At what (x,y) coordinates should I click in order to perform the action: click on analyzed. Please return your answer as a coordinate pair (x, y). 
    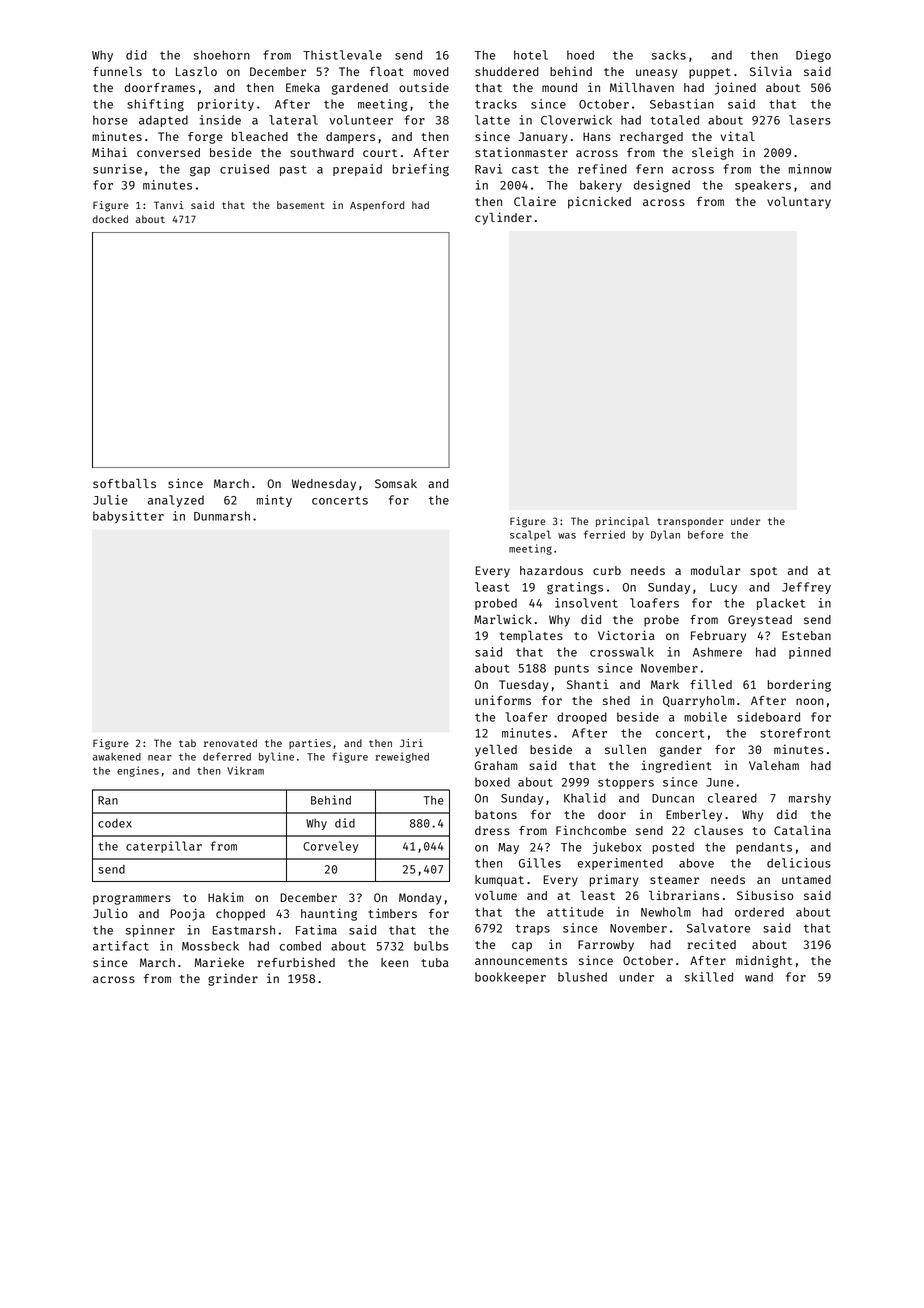
    Looking at the image, I should click on (176, 501).
